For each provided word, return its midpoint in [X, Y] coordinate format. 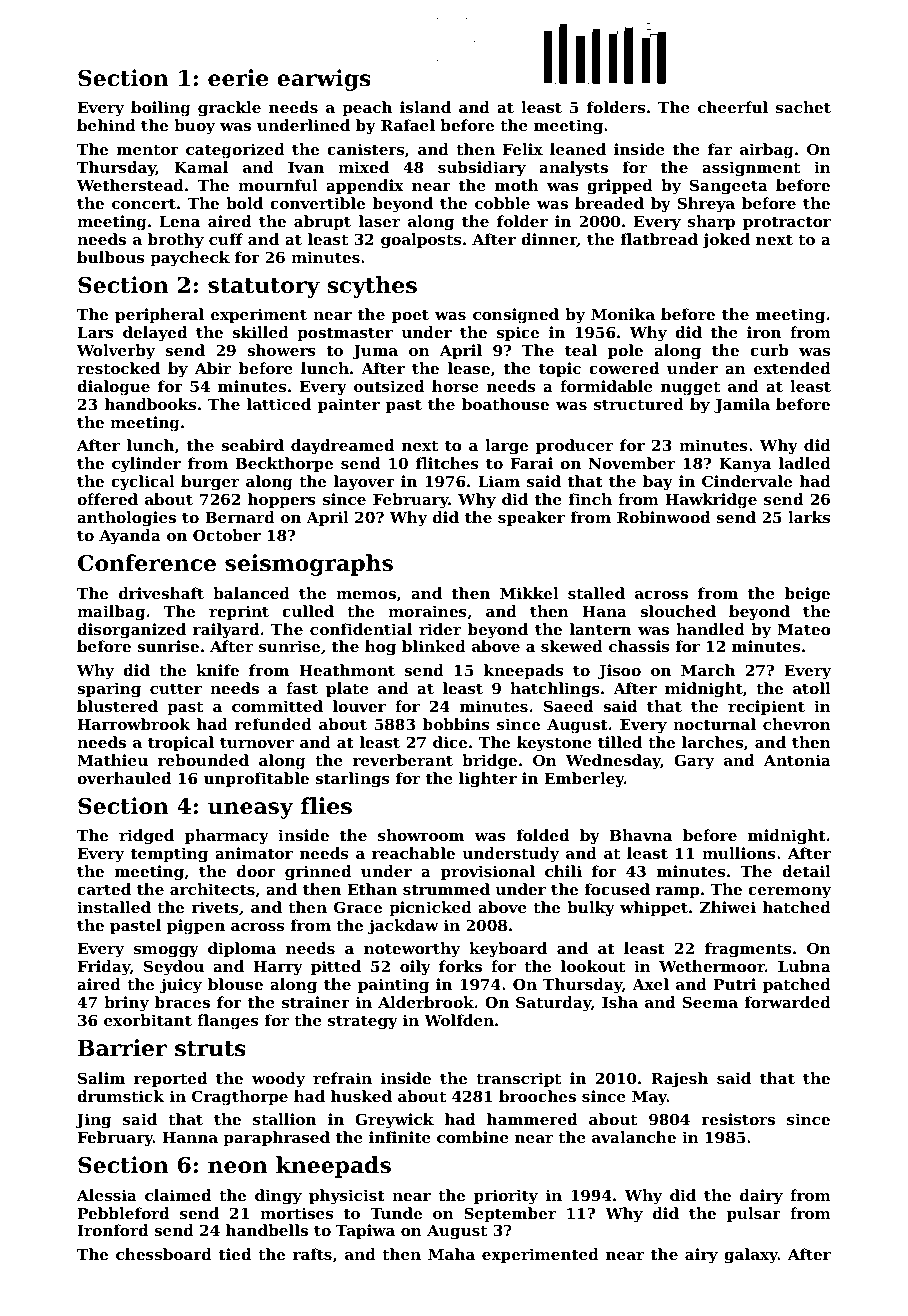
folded [543, 835]
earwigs [324, 80]
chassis [639, 646]
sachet [803, 107]
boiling [161, 109]
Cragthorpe [240, 1098]
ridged [146, 837]
